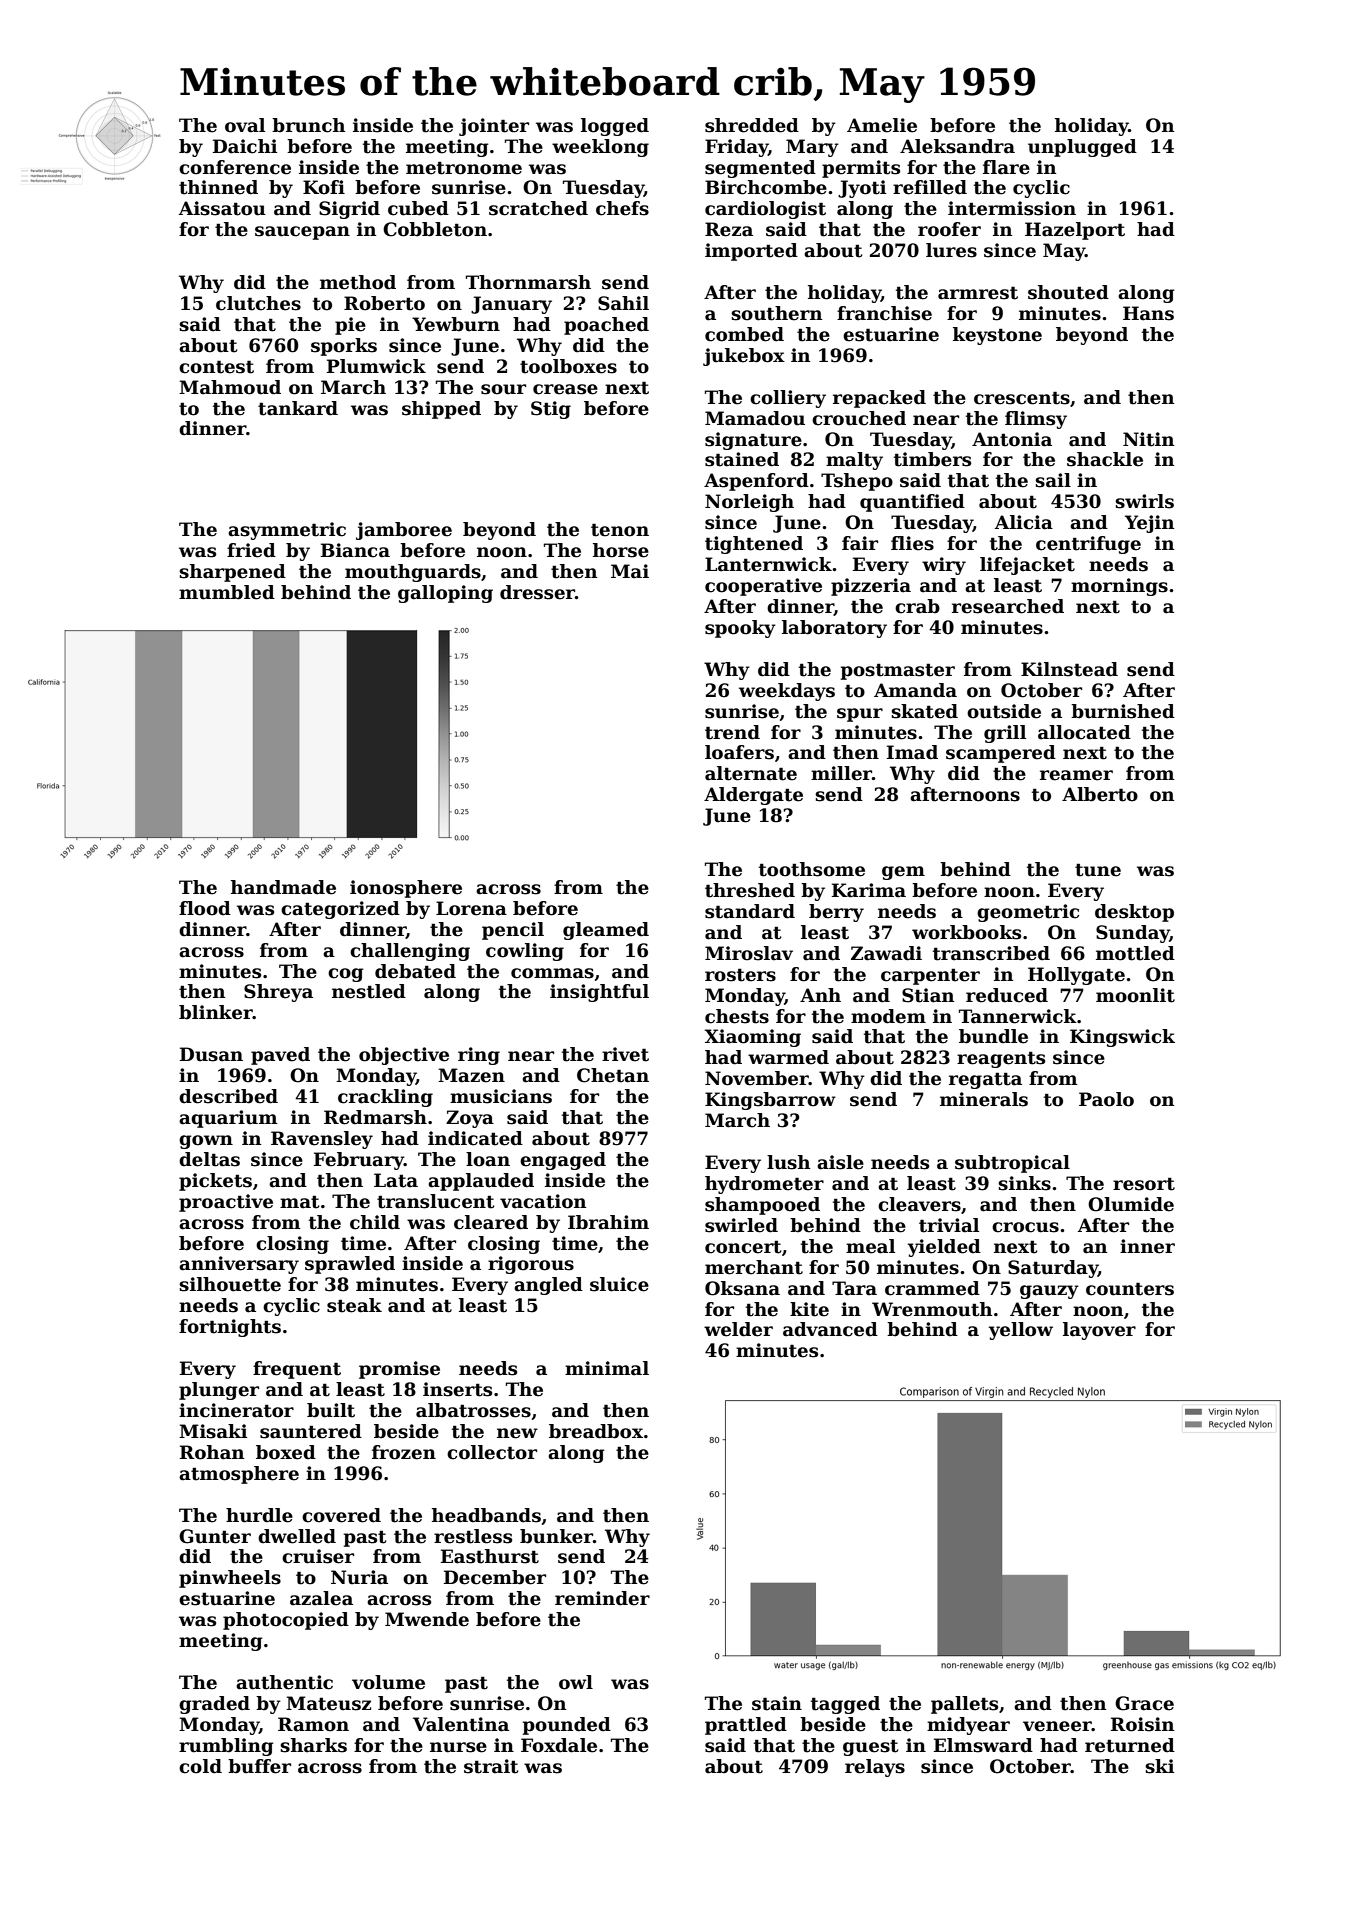  What do you see at coordinates (1134, 913) in the screenshot?
I see `desktop` at bounding box center [1134, 913].
